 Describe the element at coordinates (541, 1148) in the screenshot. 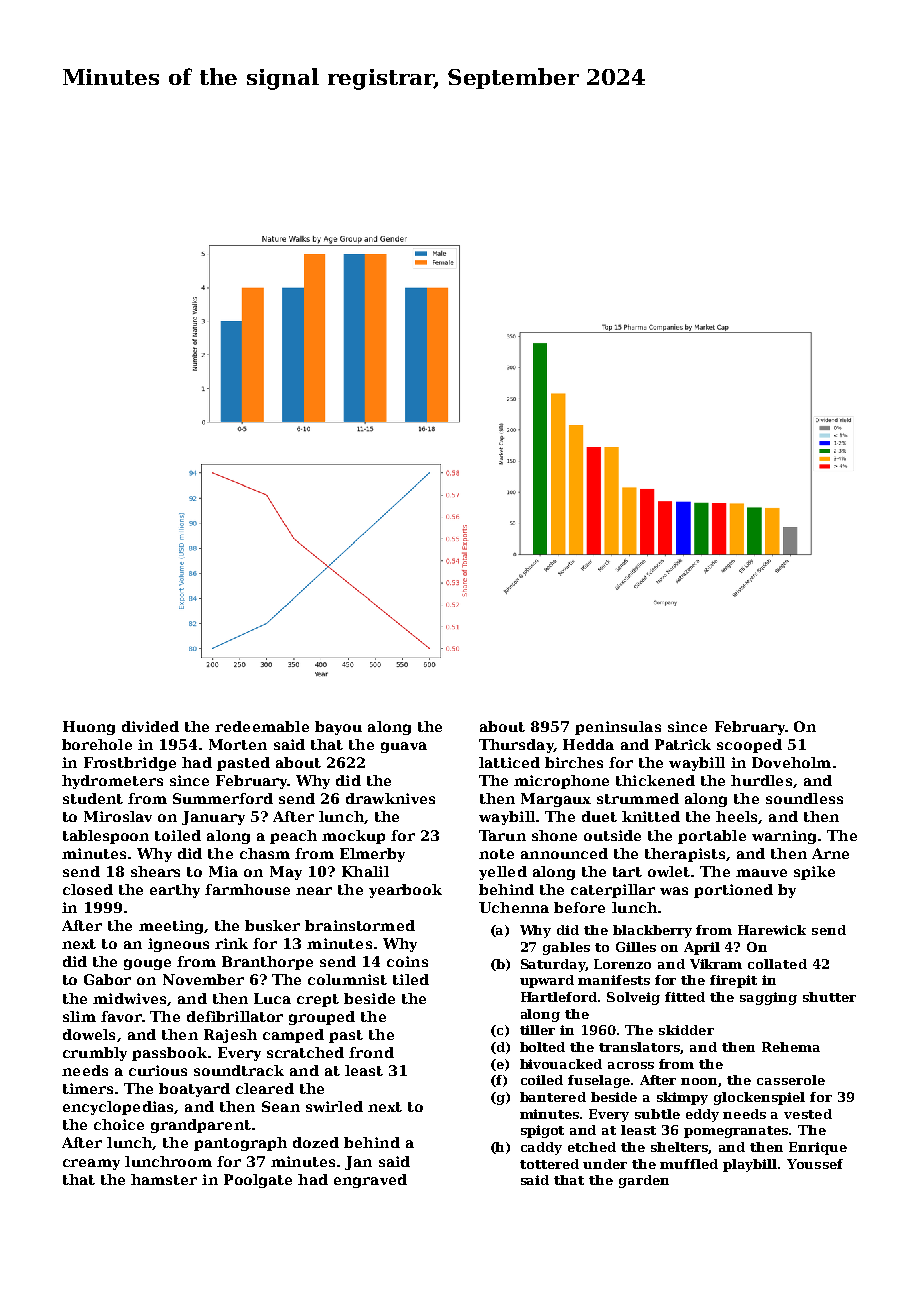

I see `caddy` at that location.
